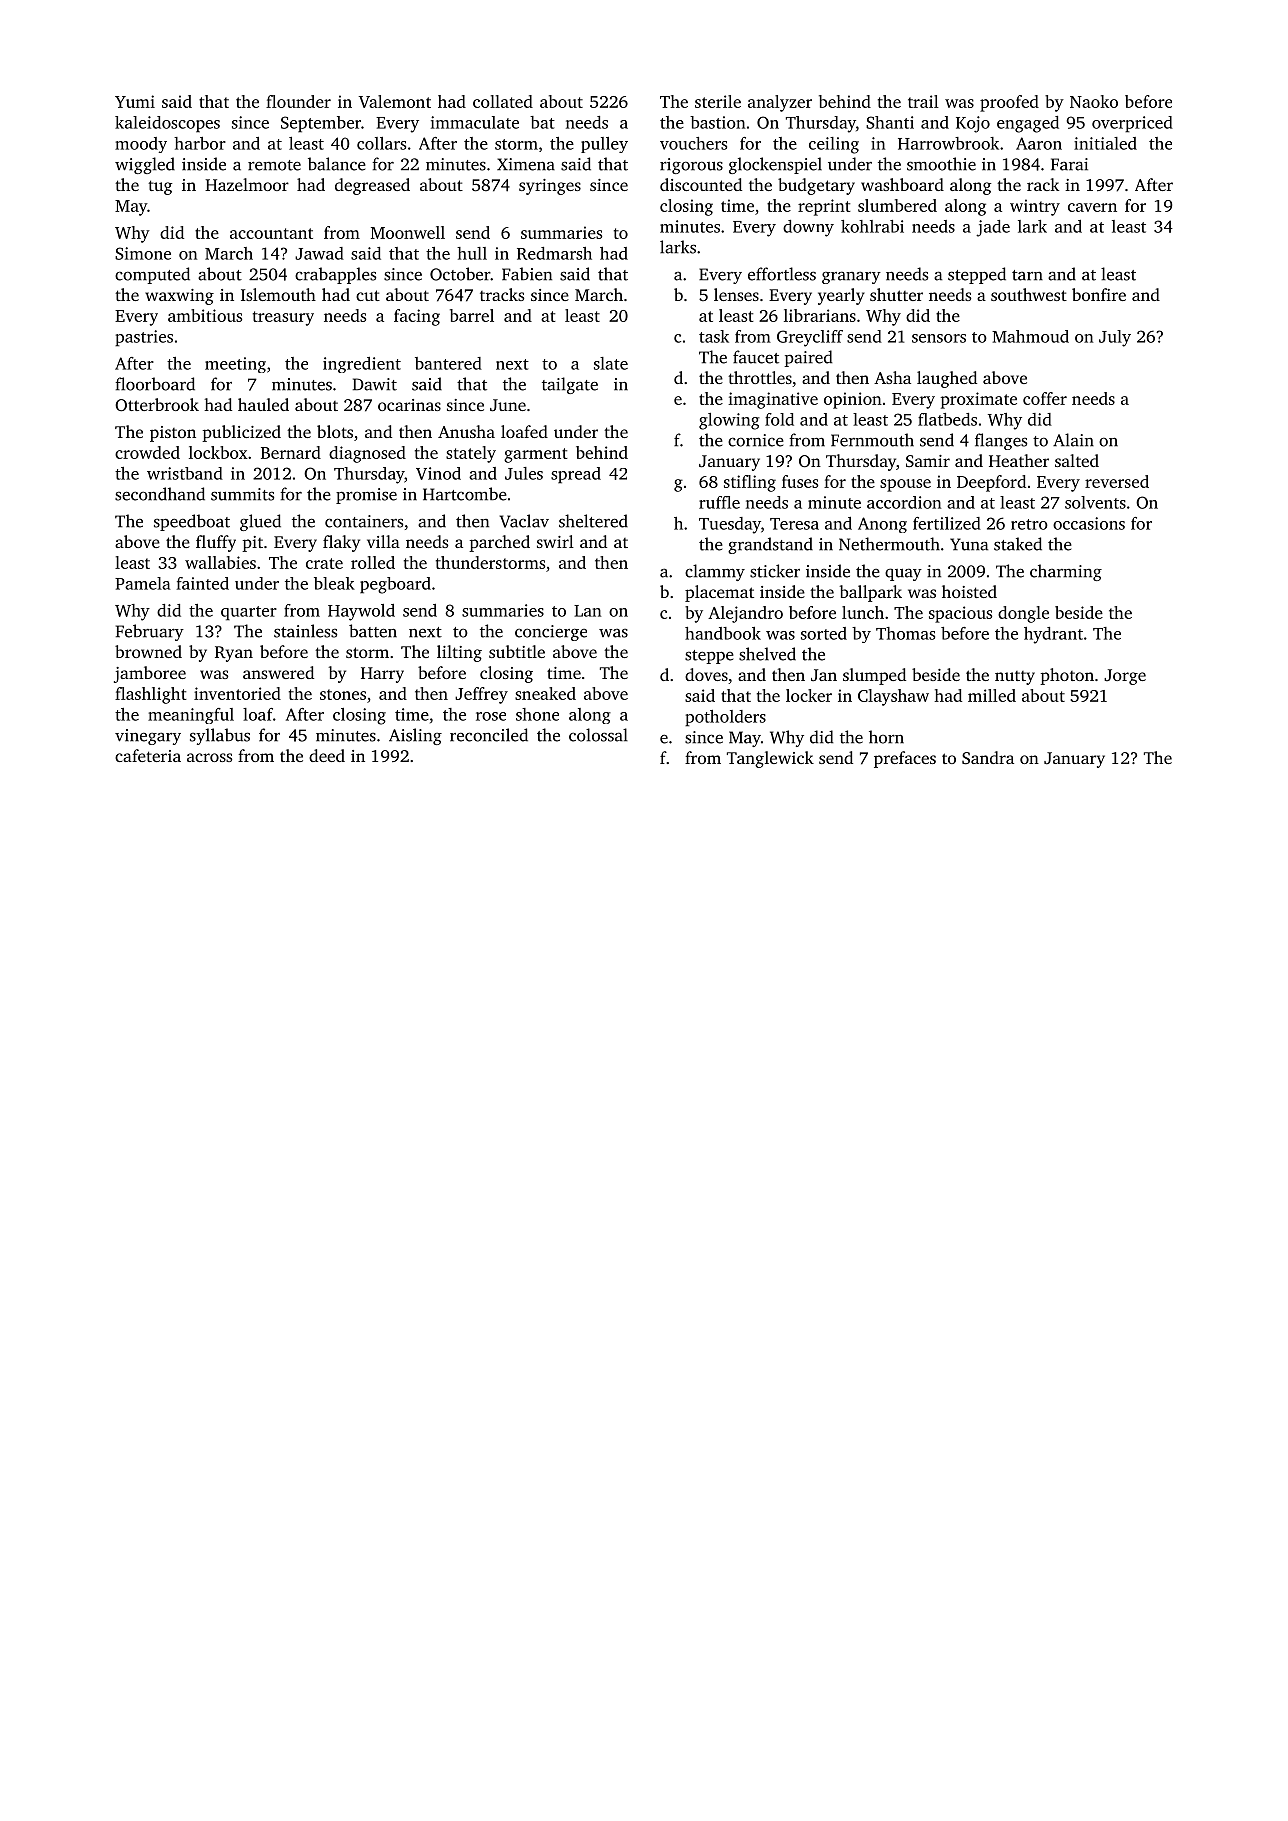  What do you see at coordinates (1069, 164) in the image?
I see `Farai` at bounding box center [1069, 164].
